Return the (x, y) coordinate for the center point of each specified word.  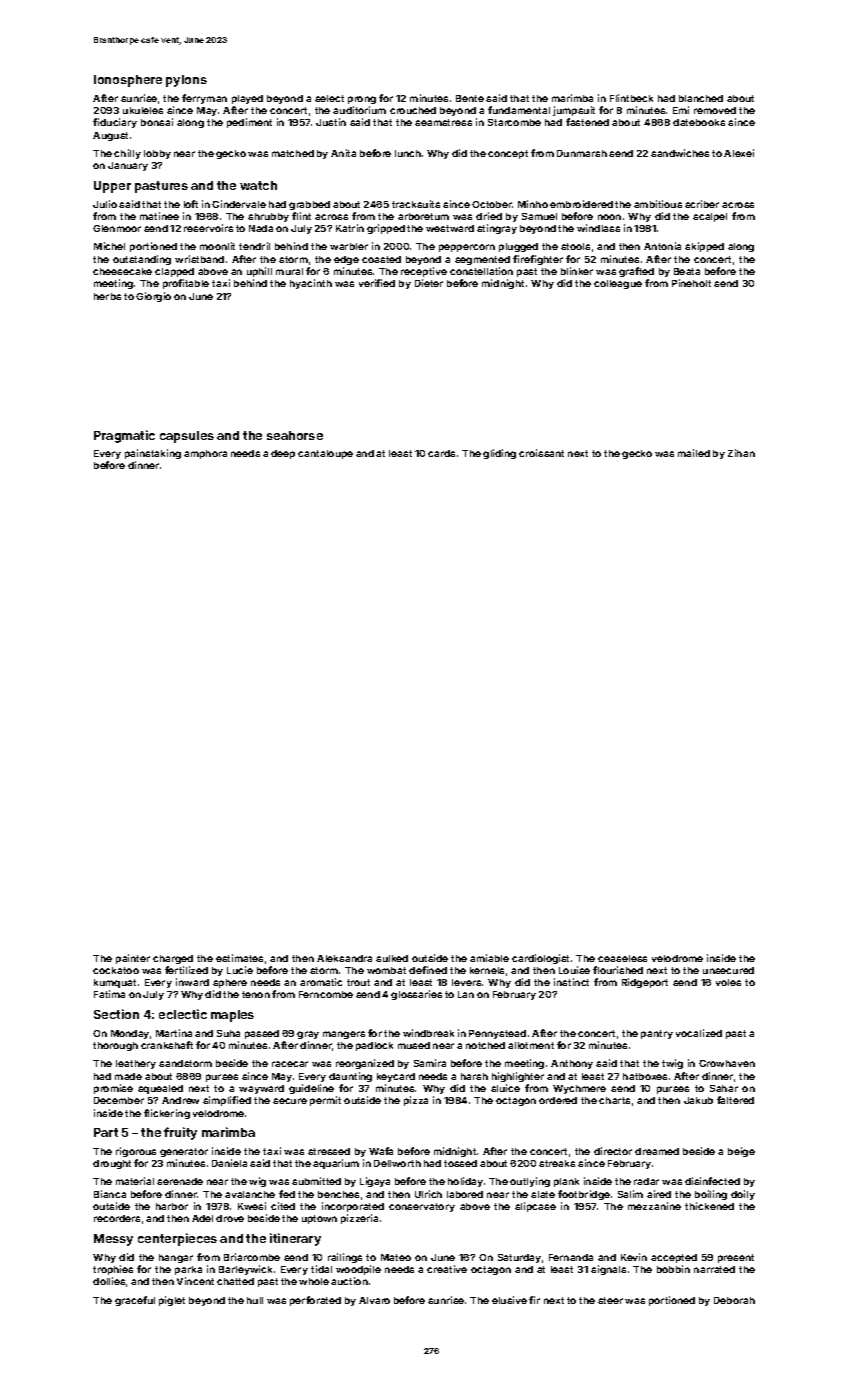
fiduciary (115, 123)
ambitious (658, 204)
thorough (115, 1046)
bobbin (673, 1269)
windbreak (428, 1033)
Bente (470, 98)
